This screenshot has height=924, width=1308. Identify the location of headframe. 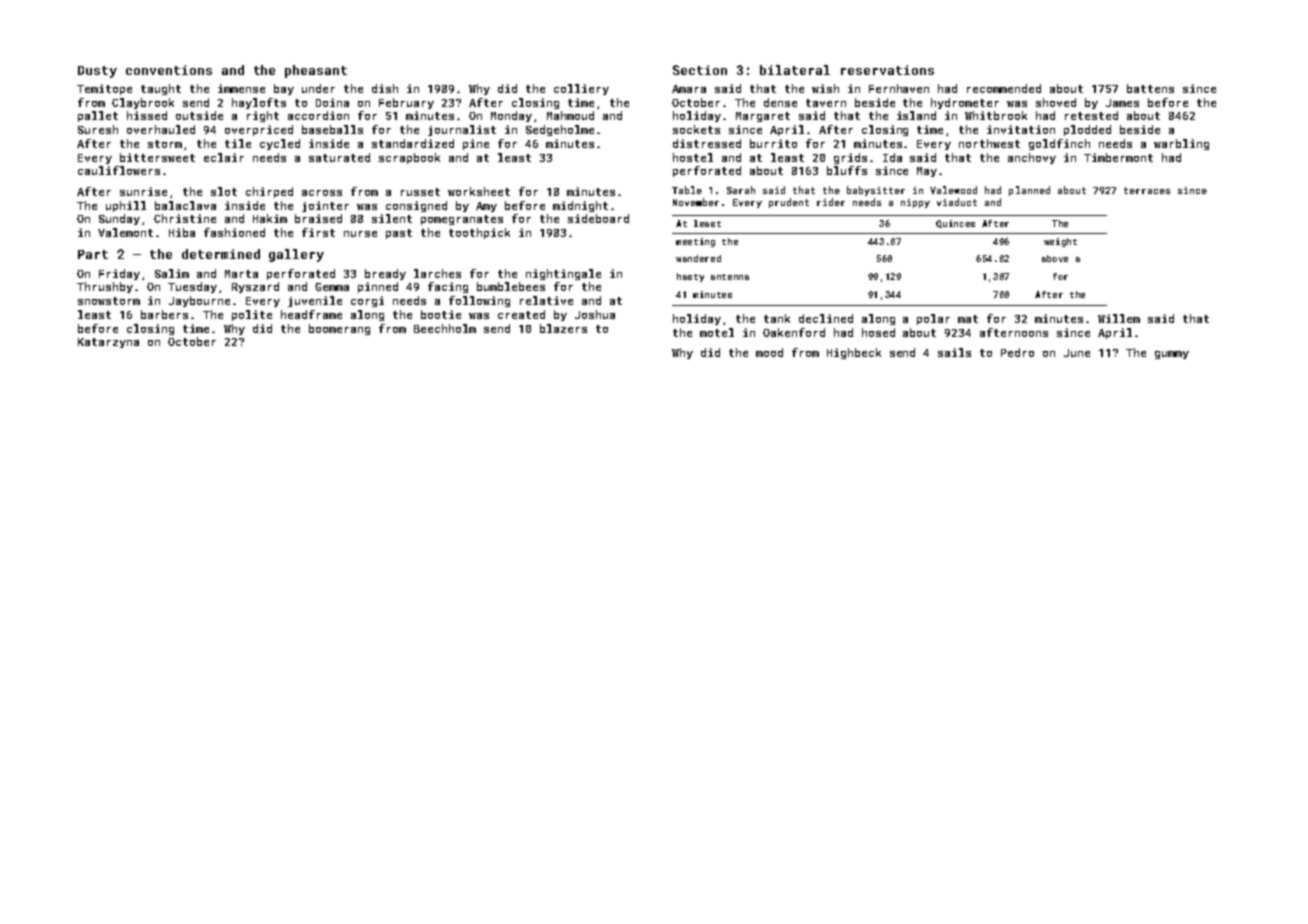
(311, 314).
